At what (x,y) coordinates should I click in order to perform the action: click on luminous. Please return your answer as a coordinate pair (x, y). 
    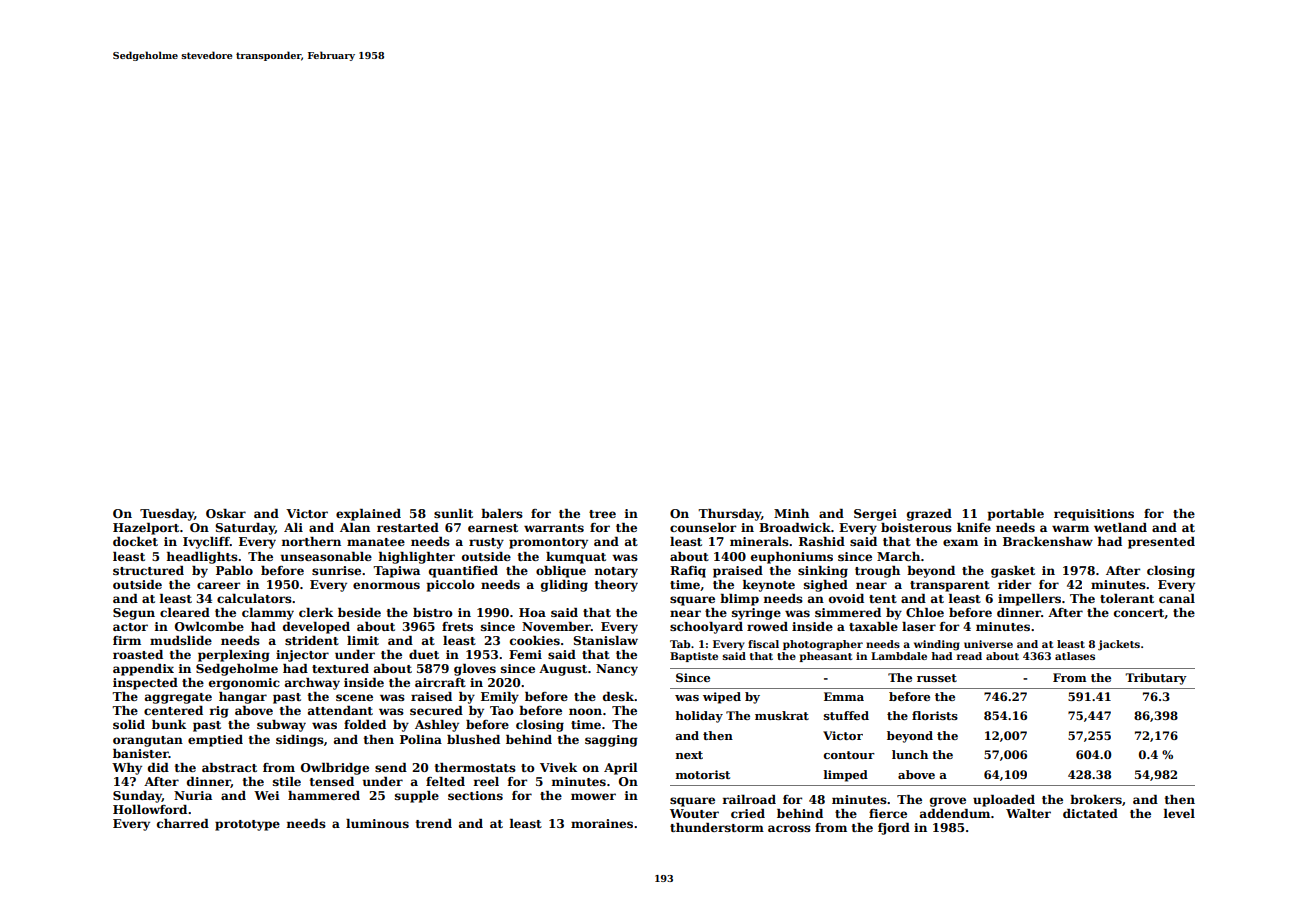
    Looking at the image, I should click on (377, 823).
